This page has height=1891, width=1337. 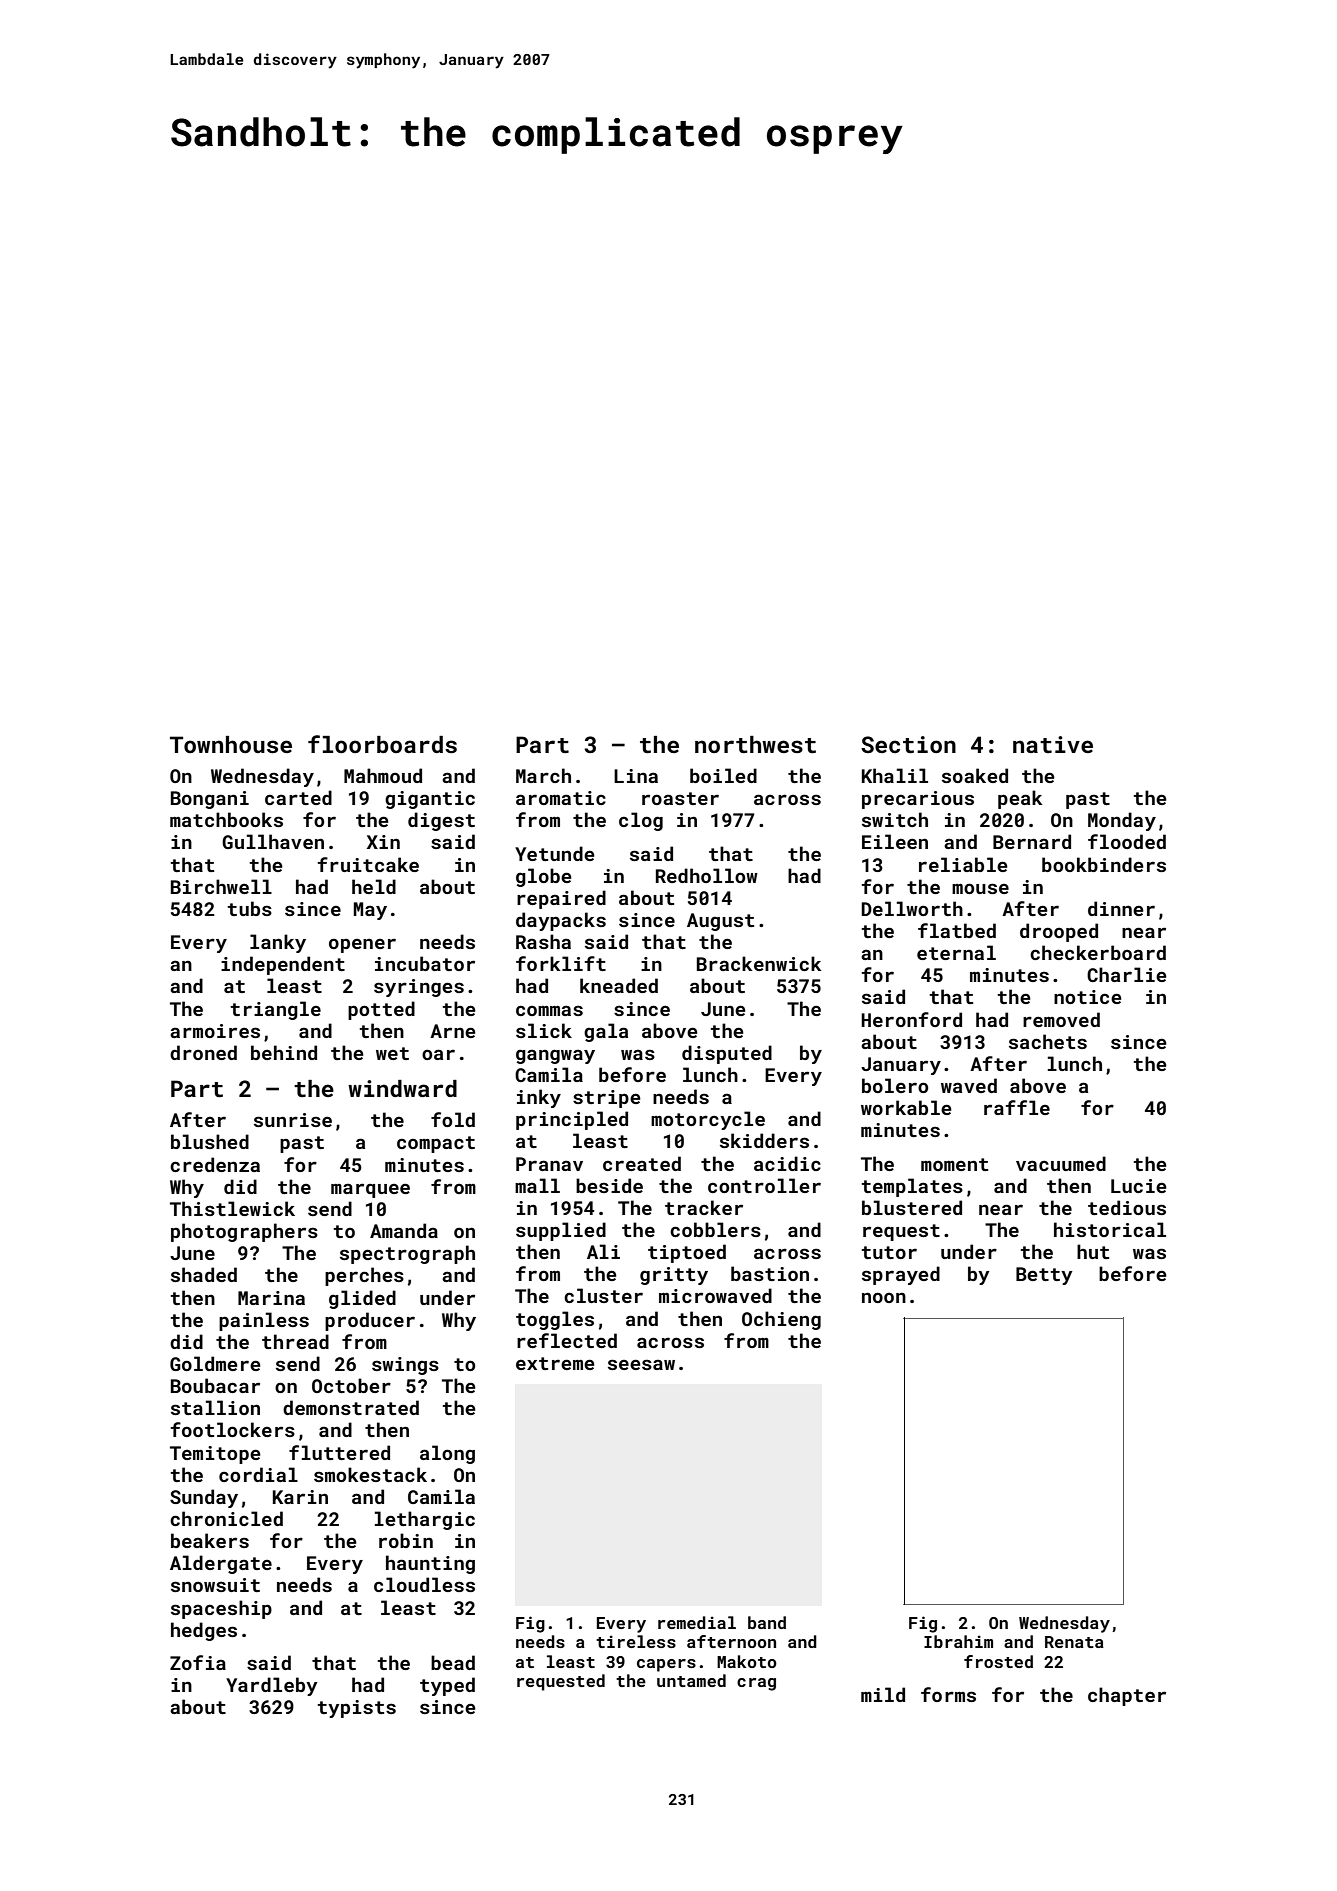 What do you see at coordinates (204, 1274) in the page?
I see `shaded` at bounding box center [204, 1274].
